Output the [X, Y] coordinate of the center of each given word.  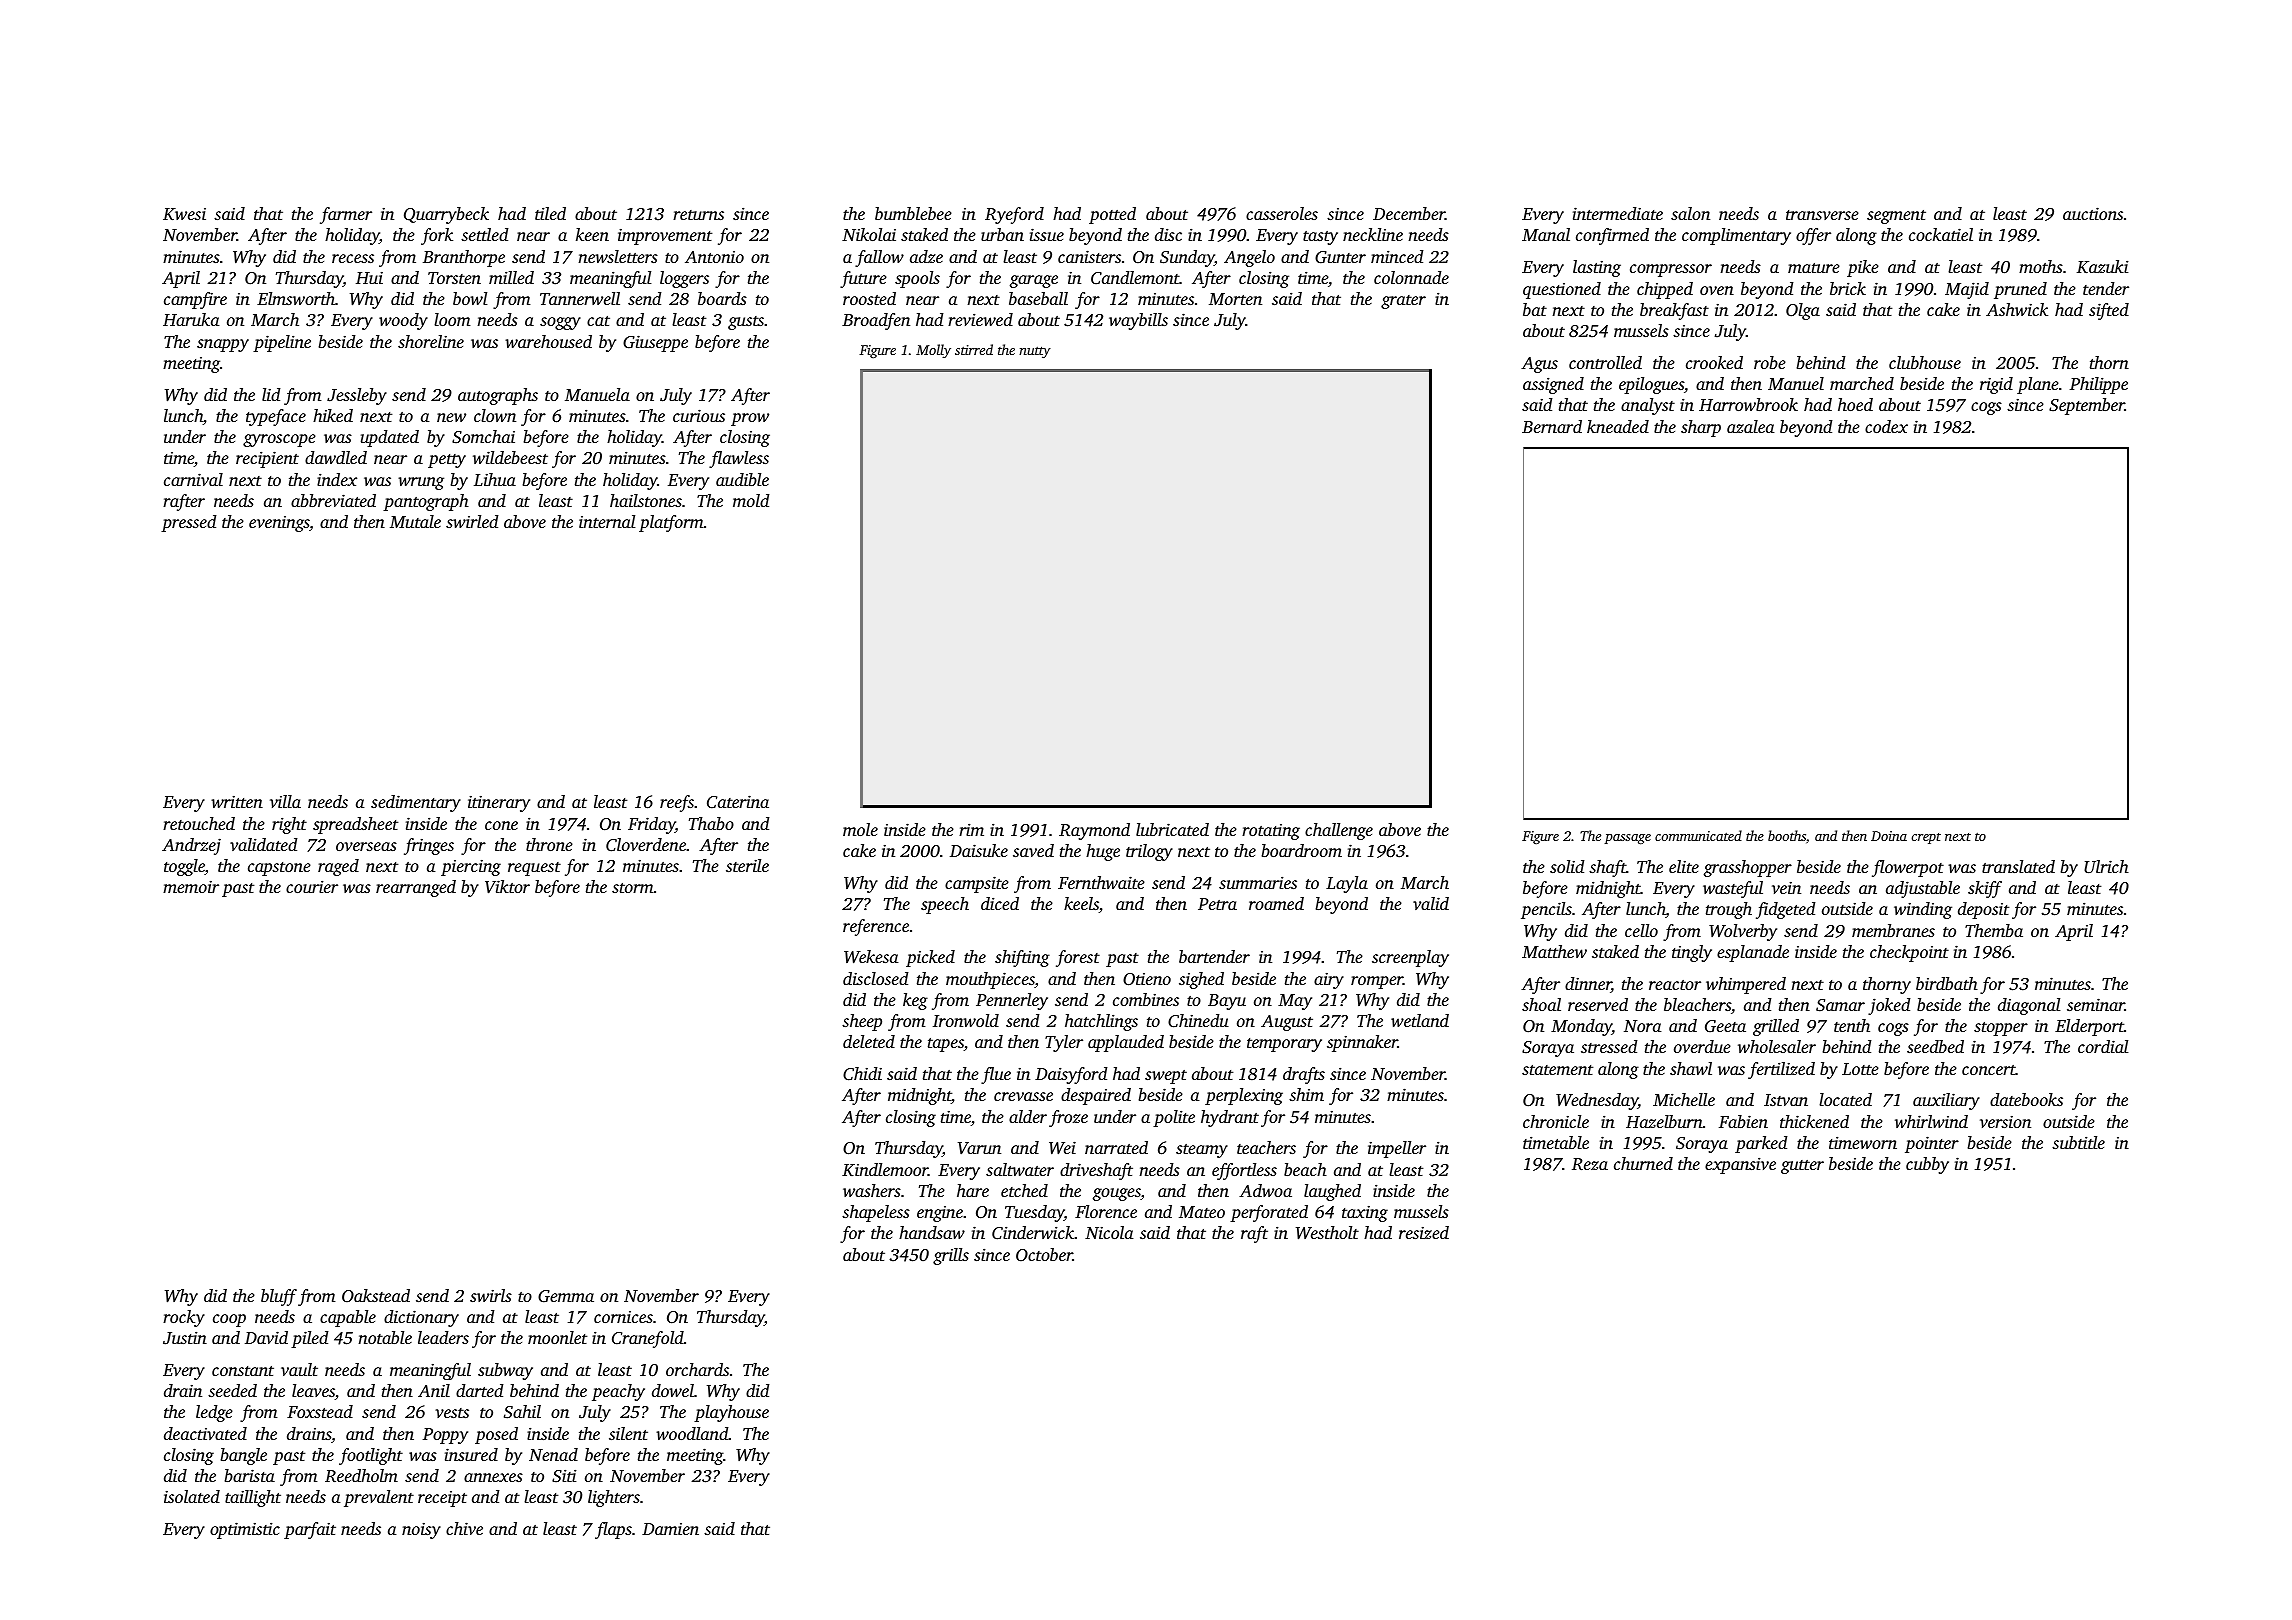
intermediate [1618, 213]
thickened [1814, 1121]
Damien [670, 1529]
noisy [421, 1531]
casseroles [1282, 213]
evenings [279, 524]
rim [971, 829]
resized [1424, 1232]
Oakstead [376, 1296]
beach [1305, 1169]
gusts [746, 323]
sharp [1701, 428]
